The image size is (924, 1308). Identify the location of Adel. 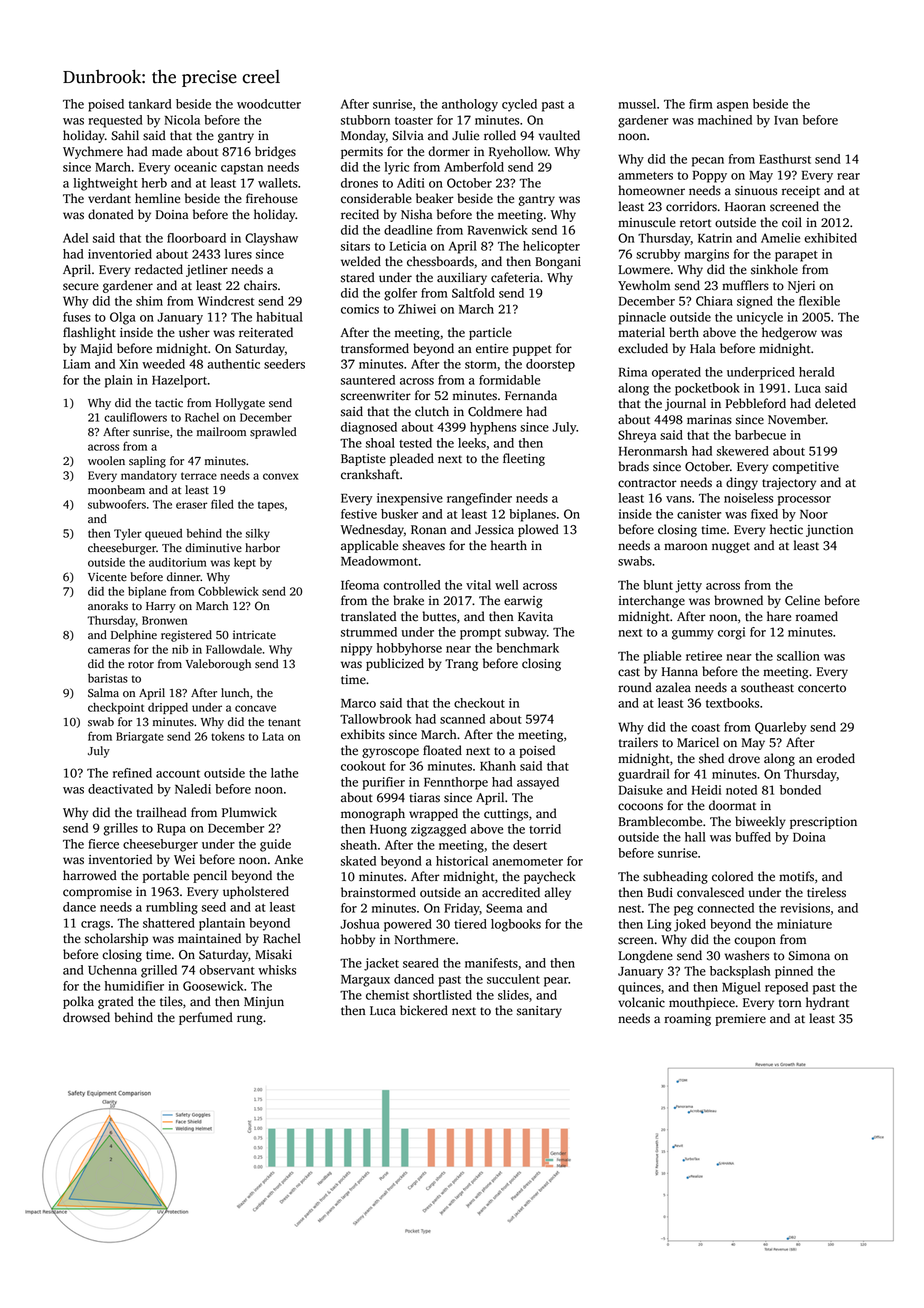
(75, 238).
